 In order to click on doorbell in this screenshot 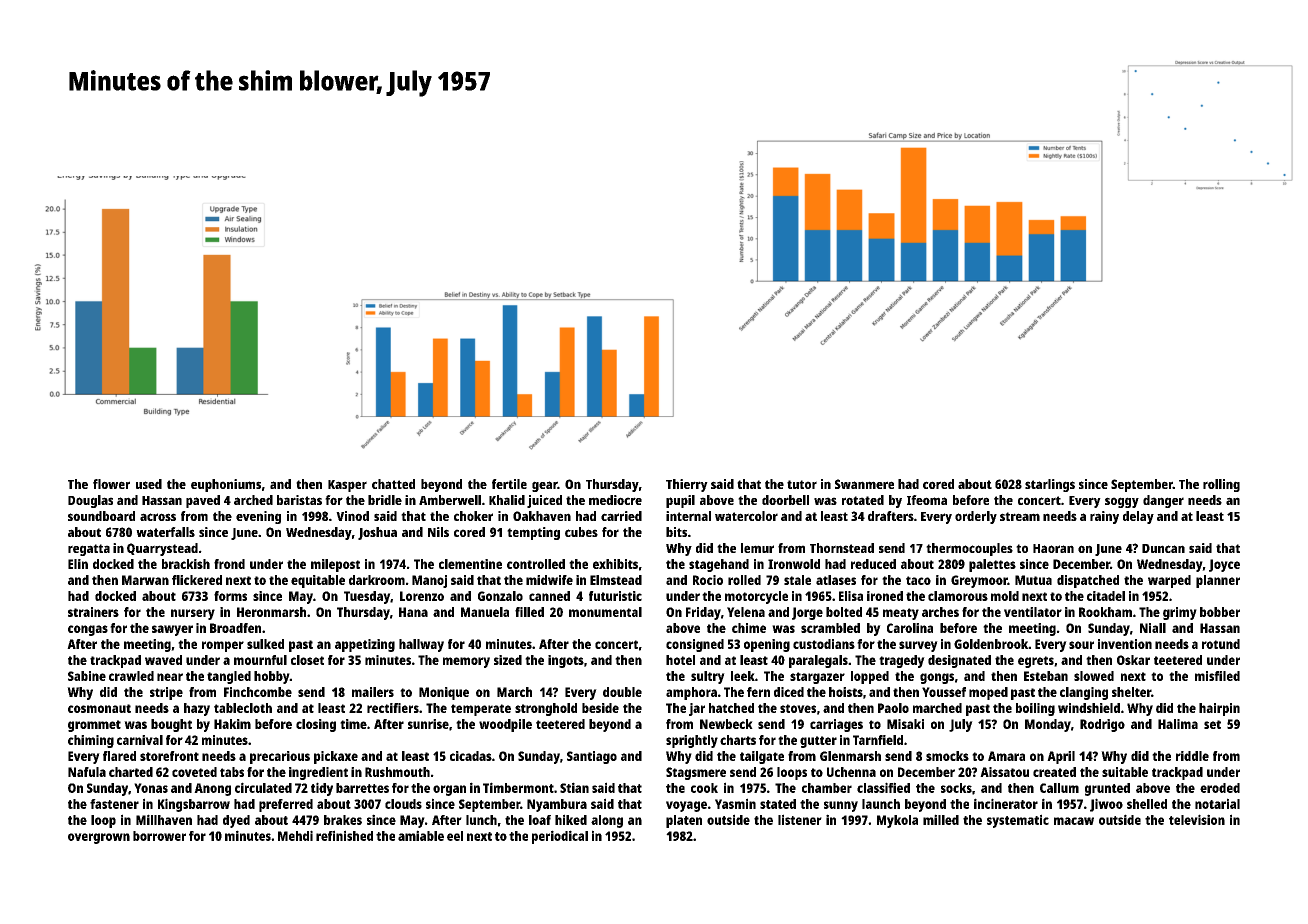, I will do `click(785, 500)`.
